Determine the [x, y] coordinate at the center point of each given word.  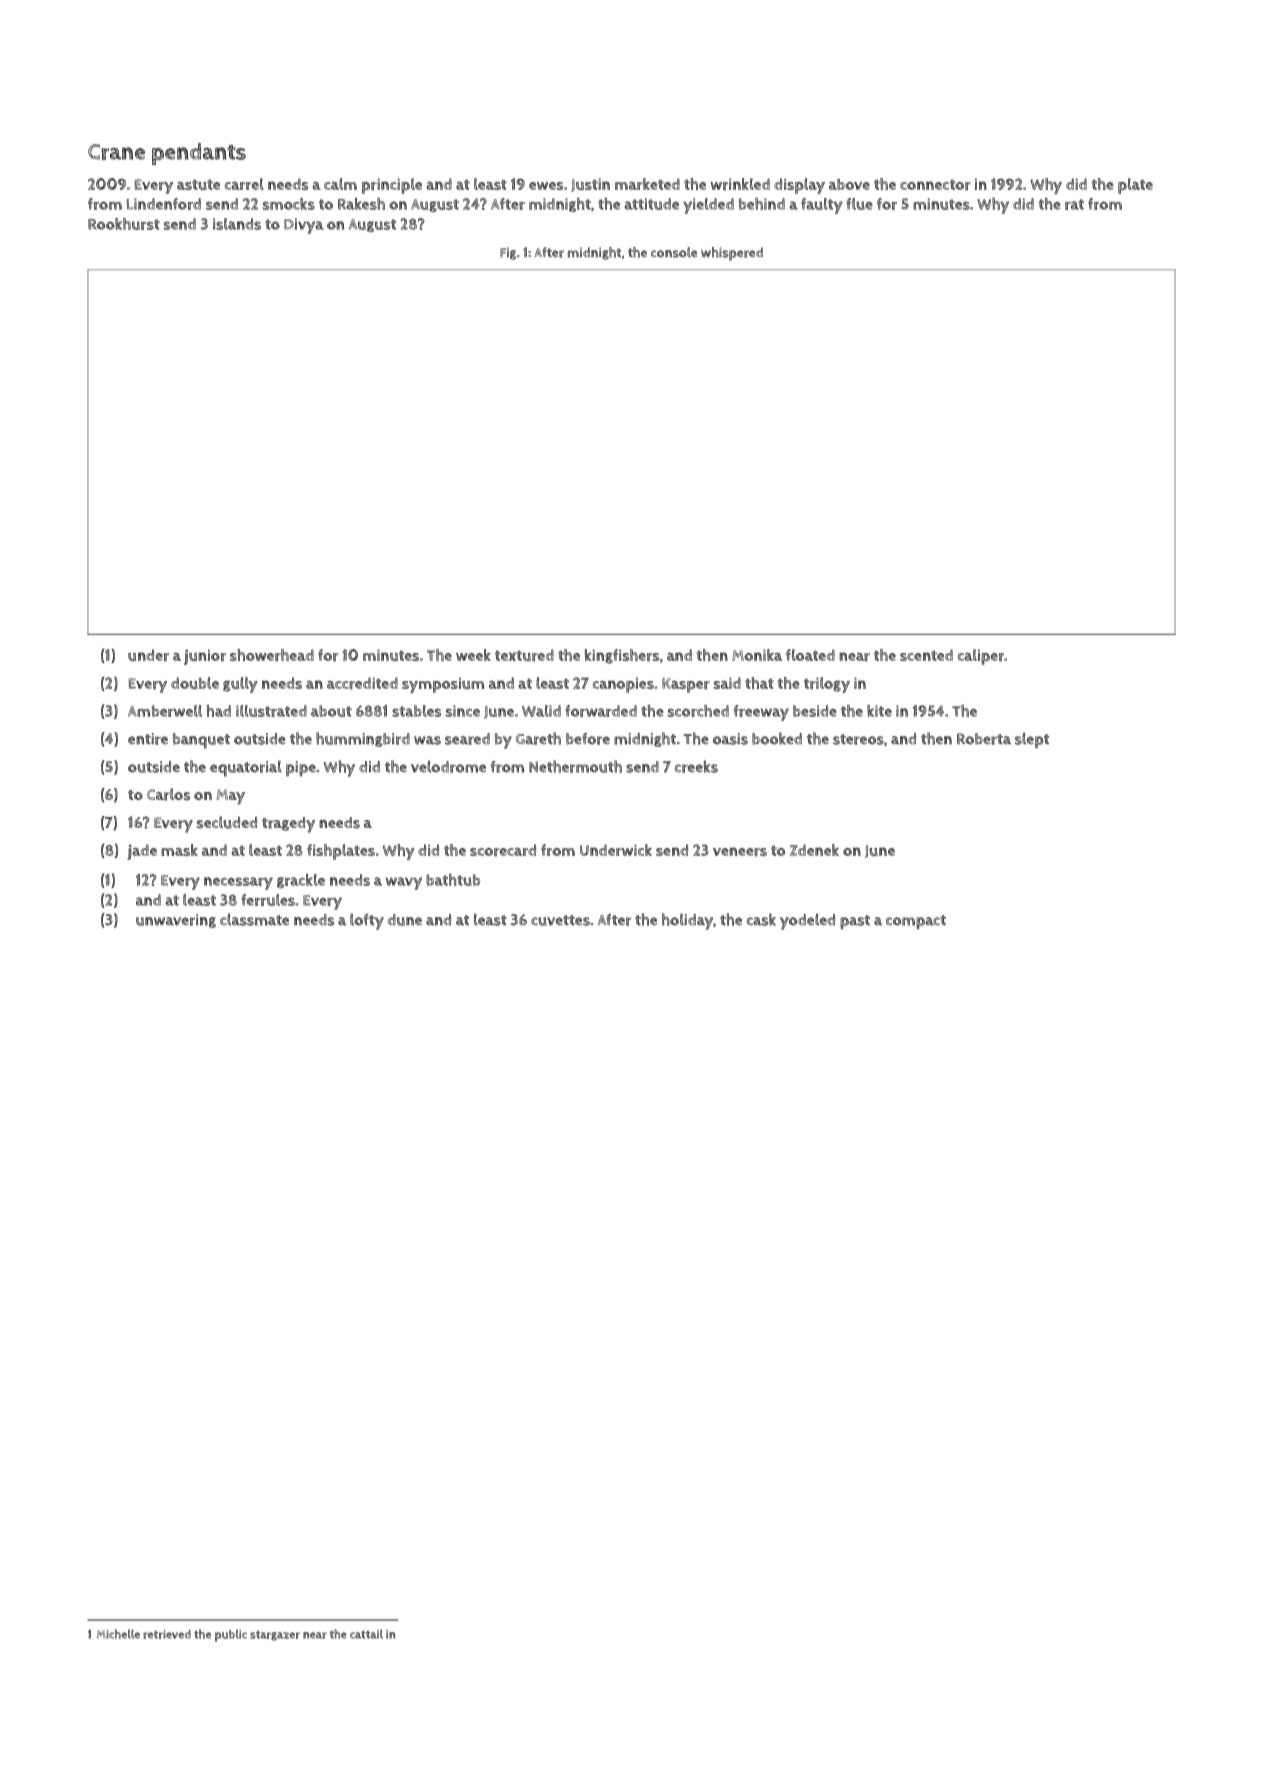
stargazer [275, 1636]
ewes [546, 186]
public [231, 1635]
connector [935, 185]
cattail [366, 1634]
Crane [116, 152]
